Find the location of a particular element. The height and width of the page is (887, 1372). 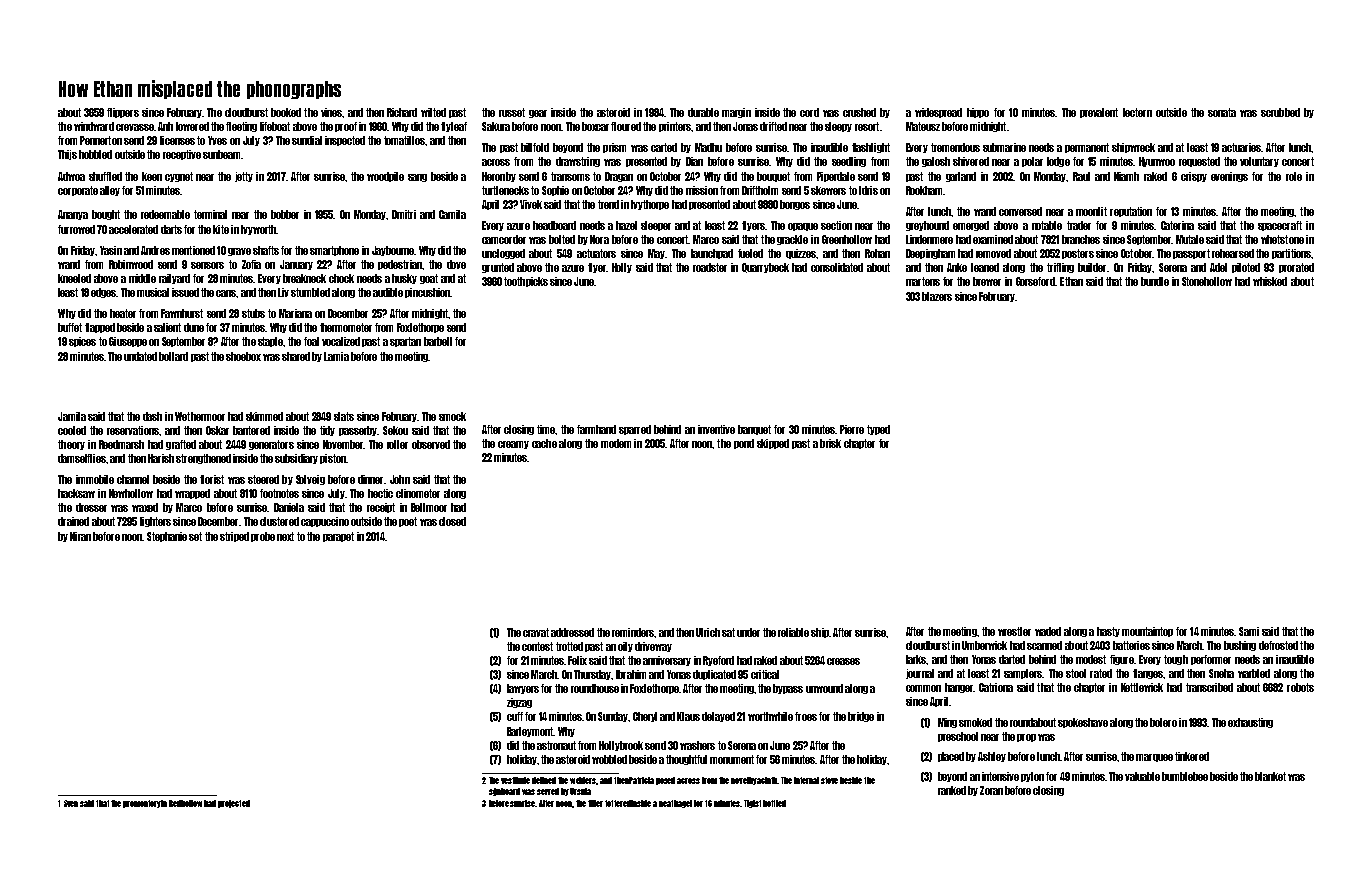

bundle is located at coordinates (1155, 281).
